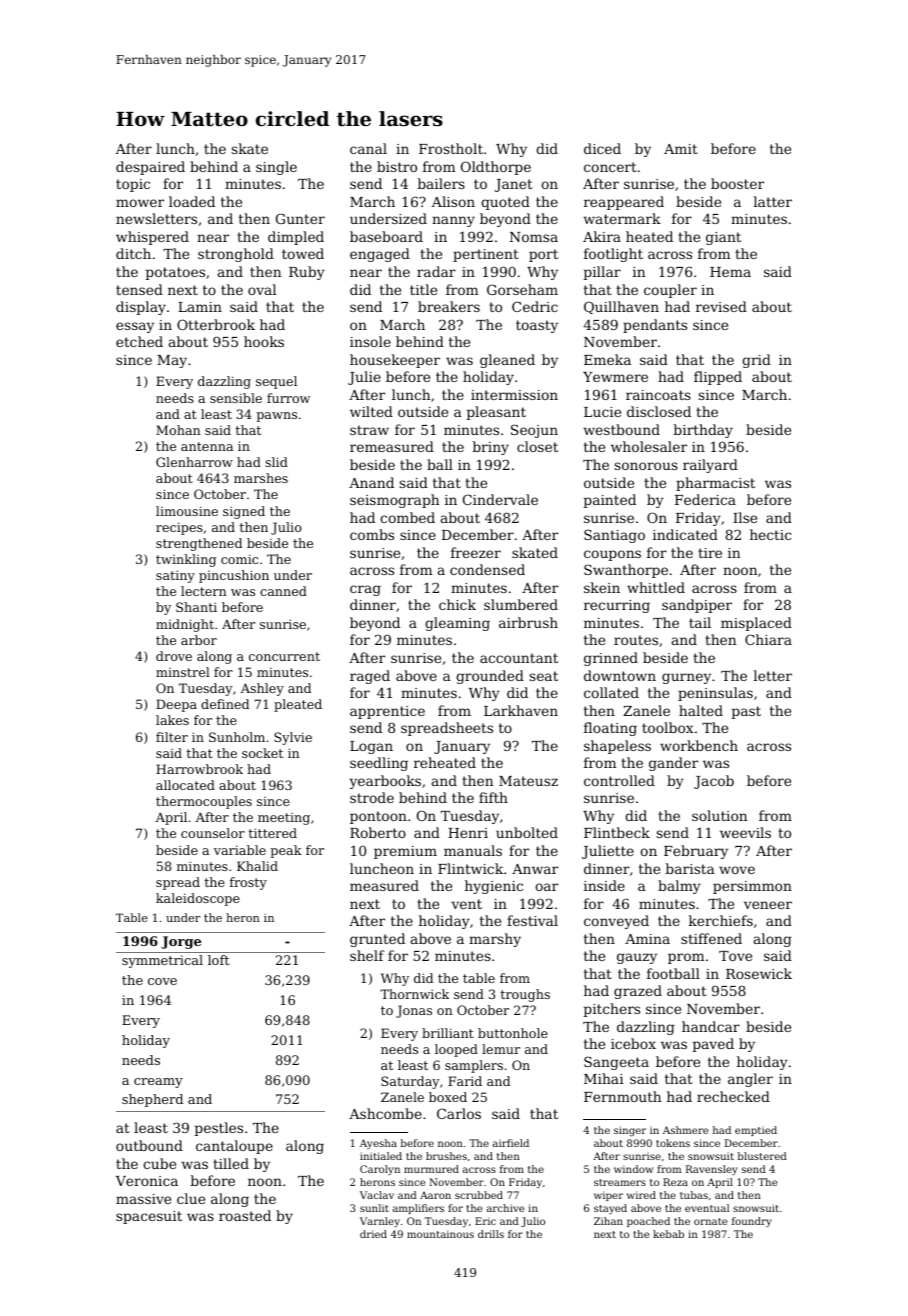  What do you see at coordinates (681, 149) in the screenshot?
I see `Amit` at bounding box center [681, 149].
